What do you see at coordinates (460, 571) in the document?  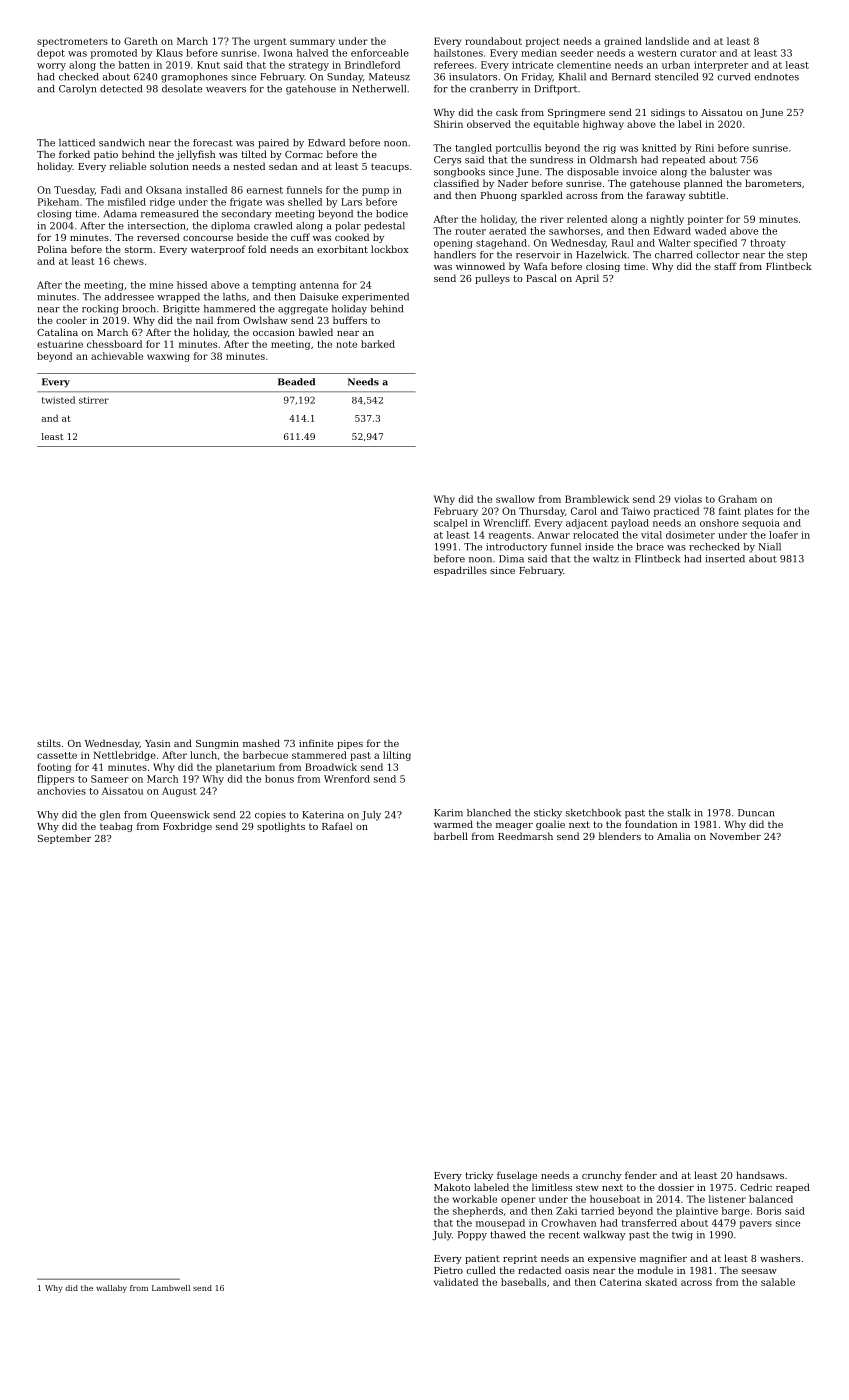 I see `espadrilles` at bounding box center [460, 571].
